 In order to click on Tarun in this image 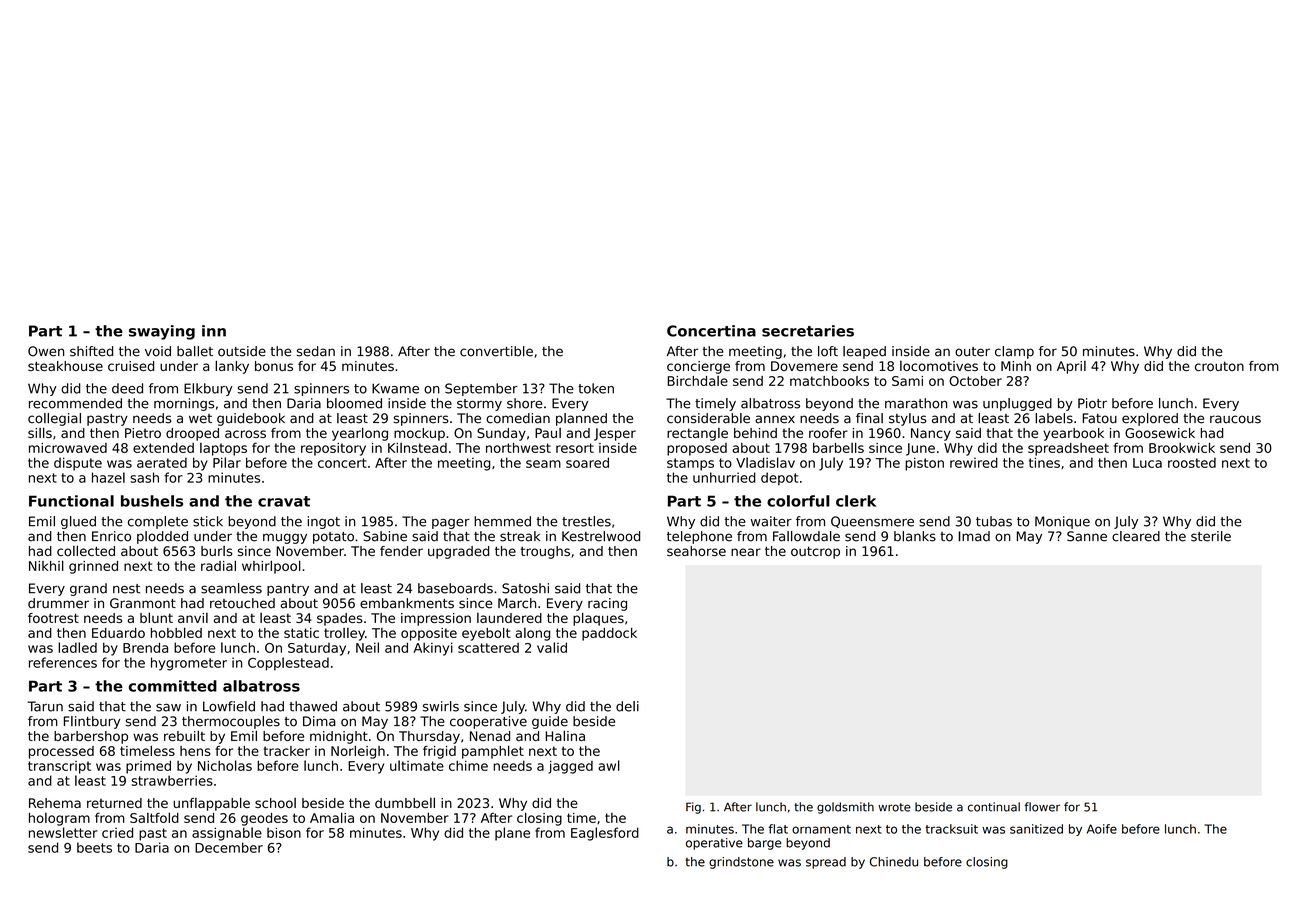, I will do `click(45, 706)`.
